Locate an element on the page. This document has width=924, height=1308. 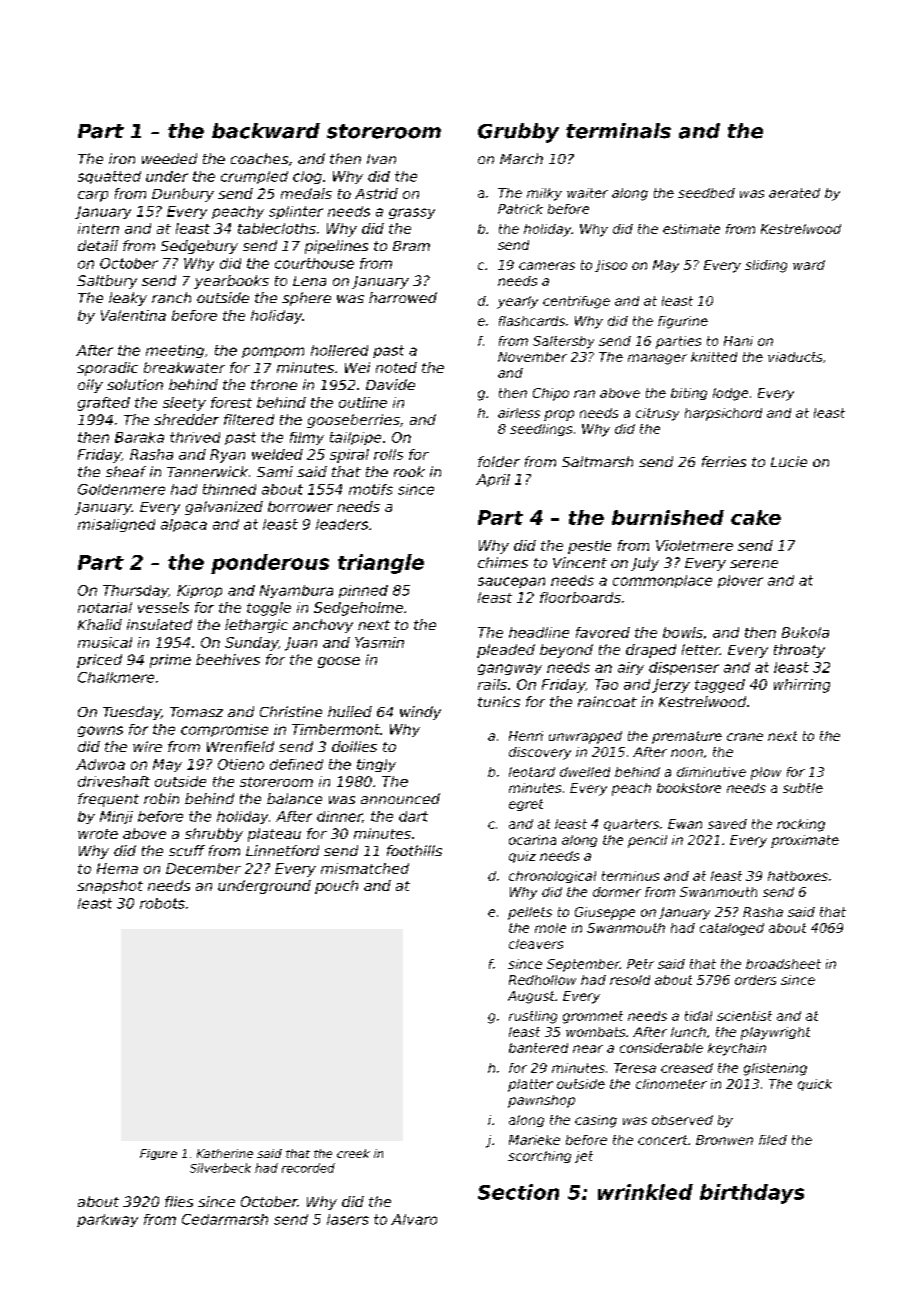
Grubby is located at coordinates (518, 133).
